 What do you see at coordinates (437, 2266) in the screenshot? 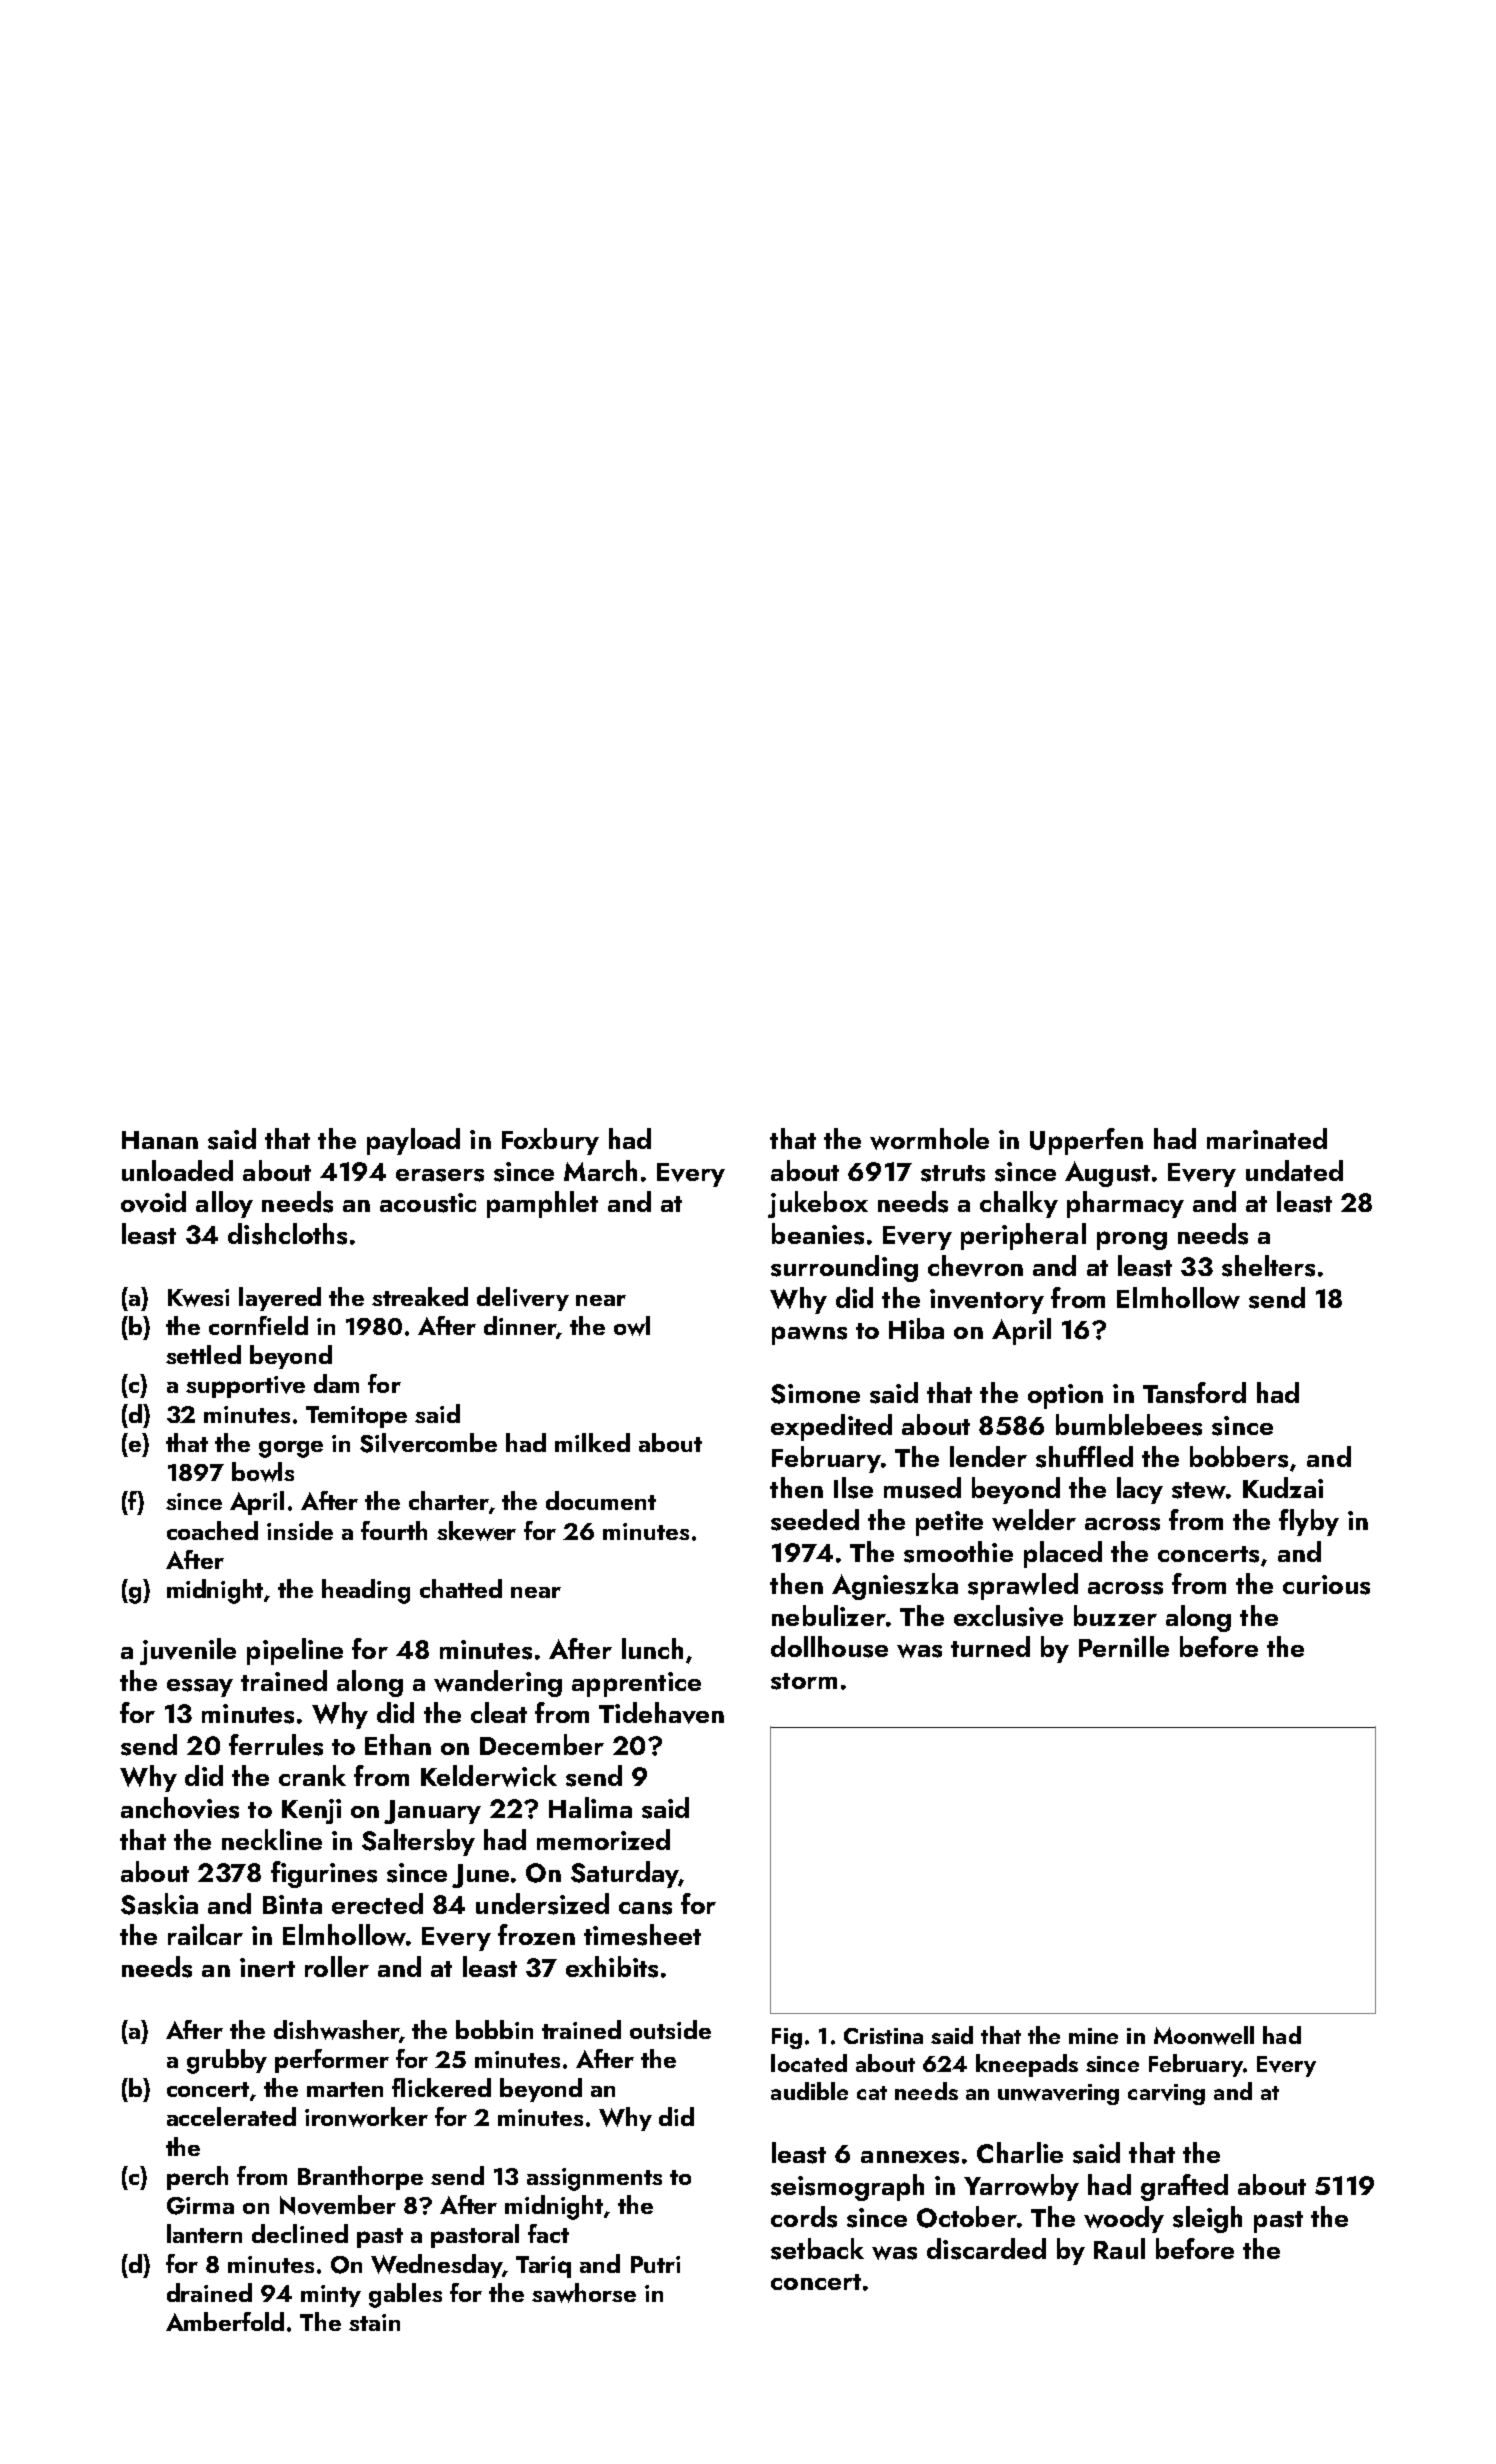
I see `Wednesday` at bounding box center [437, 2266].
